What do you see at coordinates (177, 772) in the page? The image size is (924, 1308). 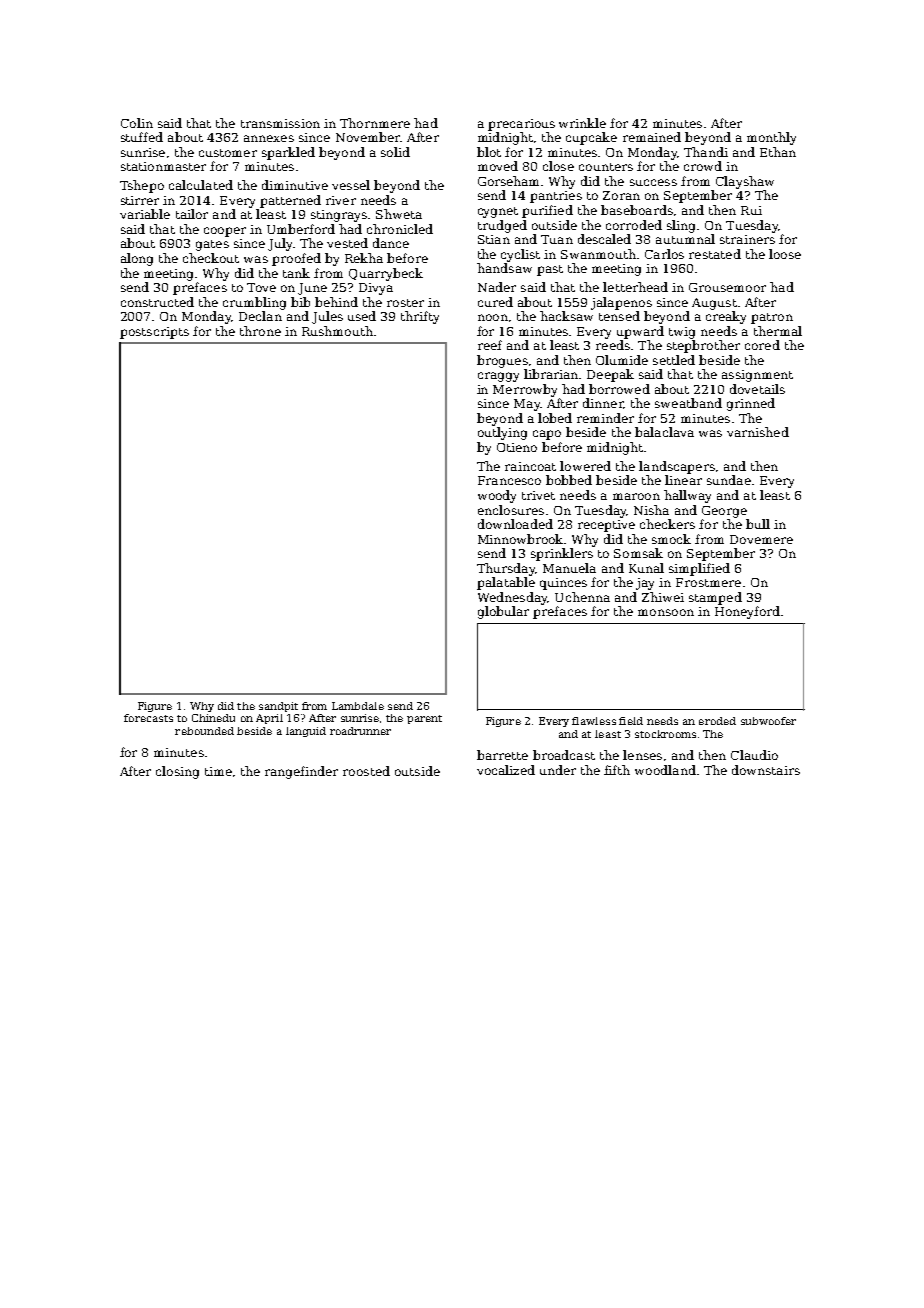 I see `closing` at bounding box center [177, 772].
